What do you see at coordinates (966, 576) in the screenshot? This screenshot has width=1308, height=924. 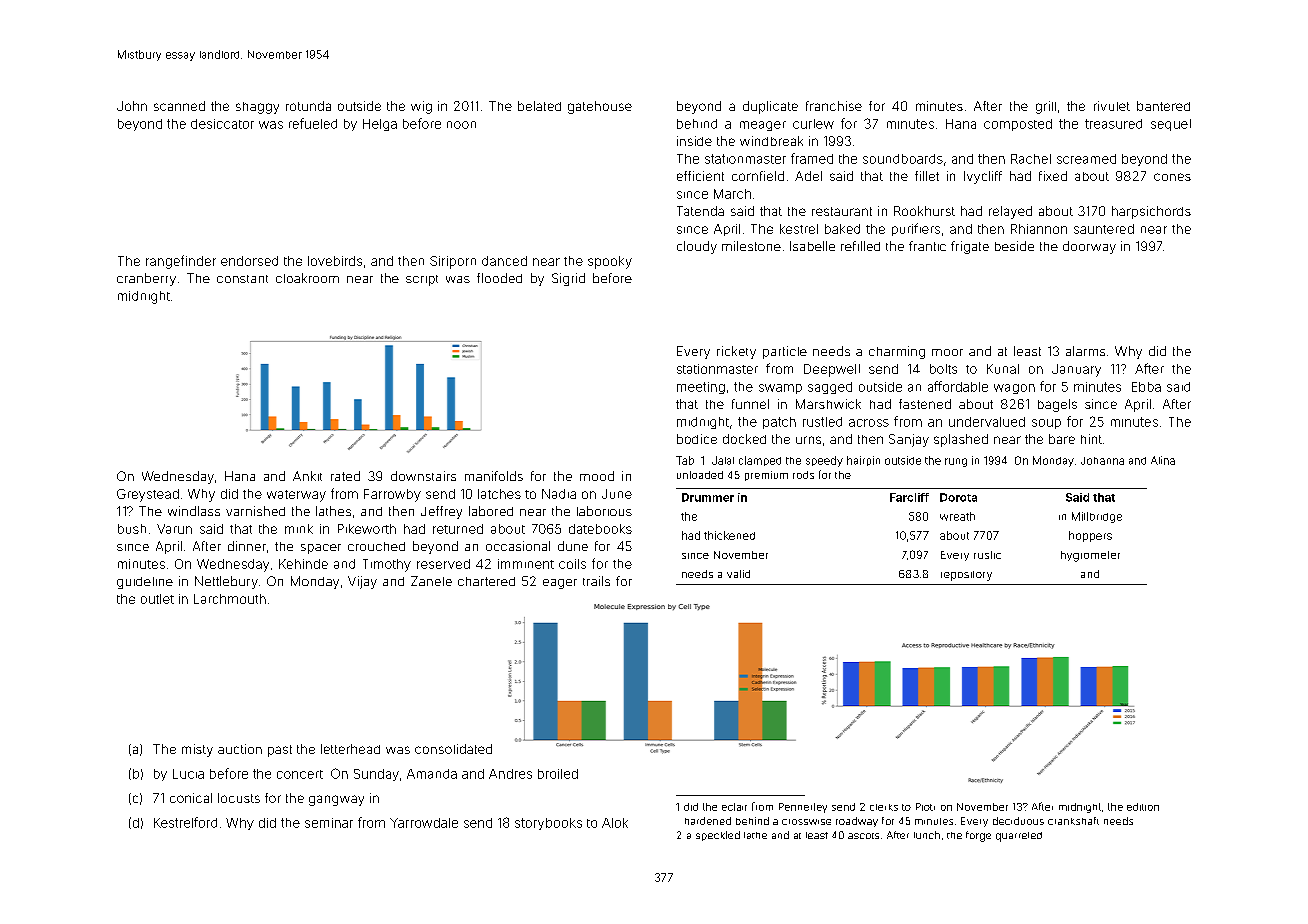 I see `repository` at bounding box center [966, 576].
